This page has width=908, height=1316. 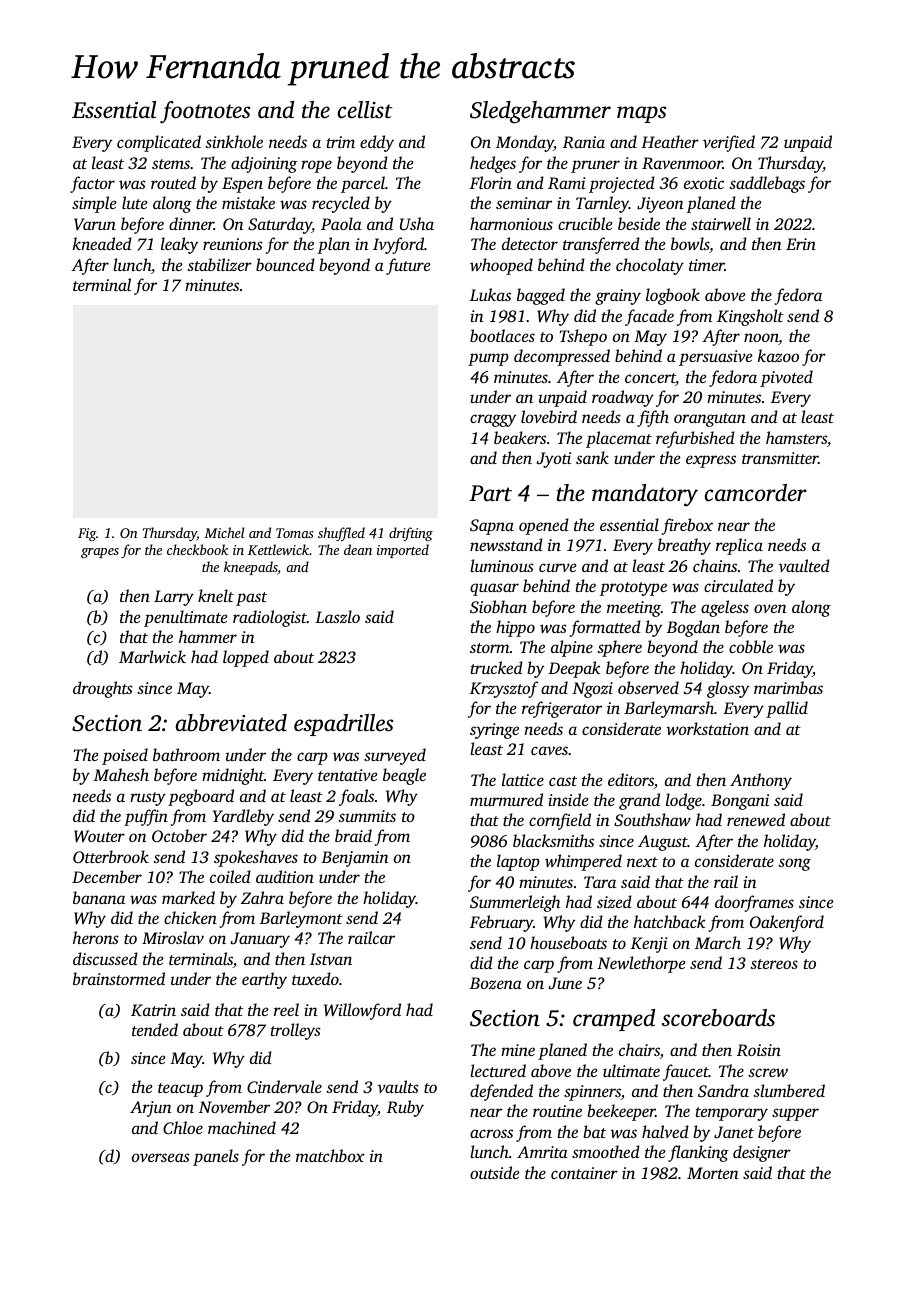 What do you see at coordinates (707, 265) in the page?
I see `timer` at bounding box center [707, 265].
